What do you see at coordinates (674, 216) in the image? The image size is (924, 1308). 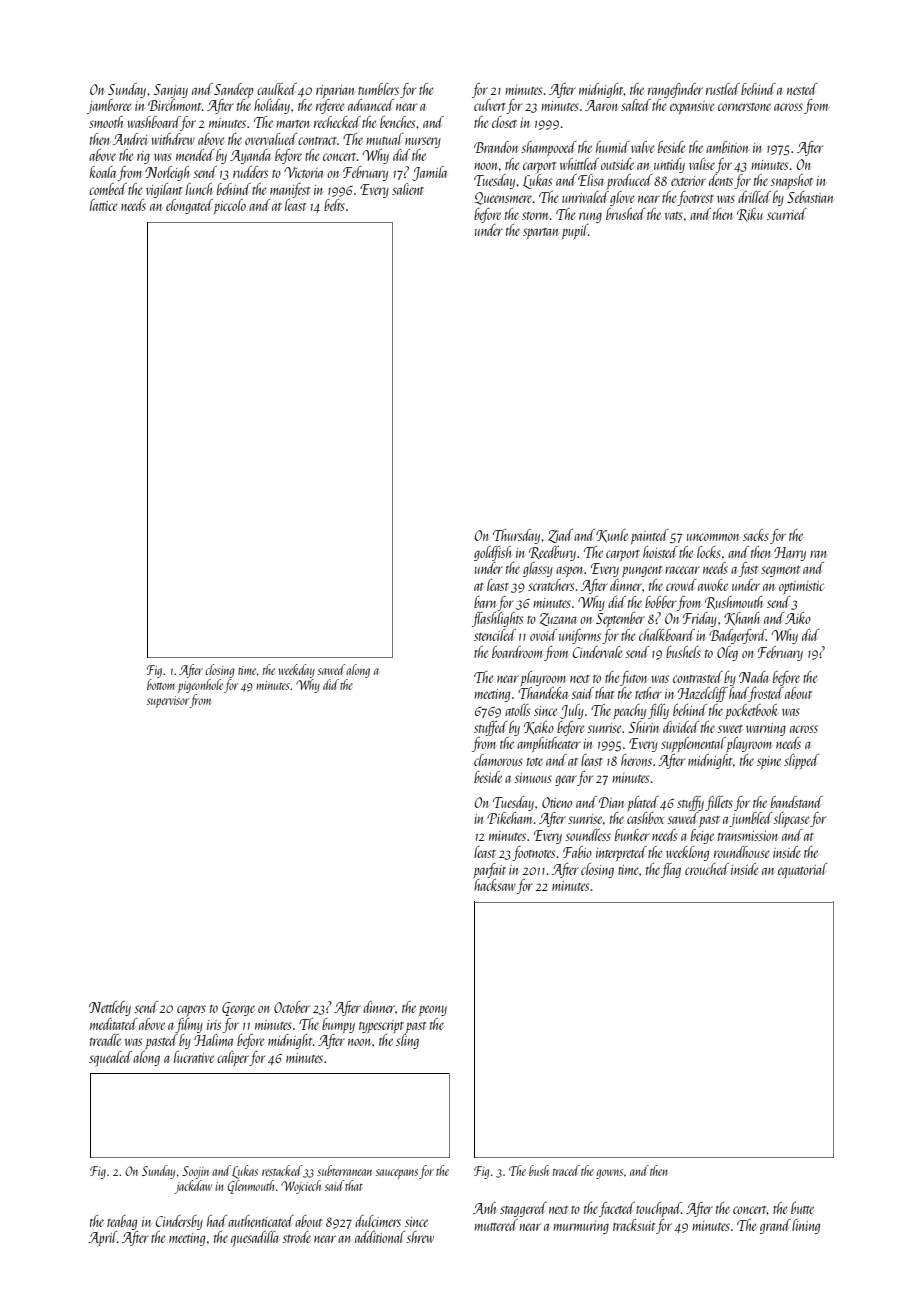 I see `vats` at bounding box center [674, 216].
